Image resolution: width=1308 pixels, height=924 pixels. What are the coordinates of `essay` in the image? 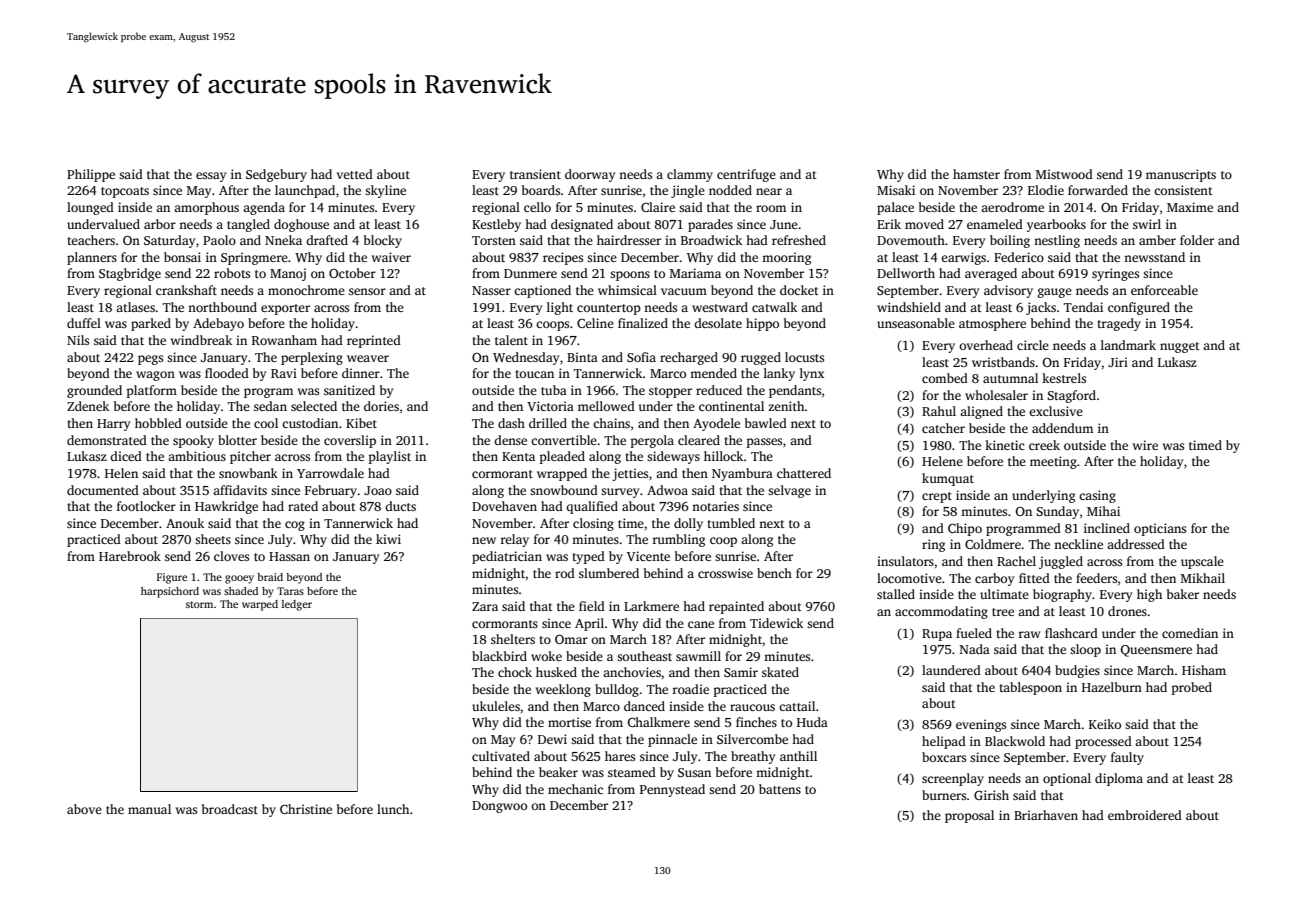 It's located at (211, 177).
